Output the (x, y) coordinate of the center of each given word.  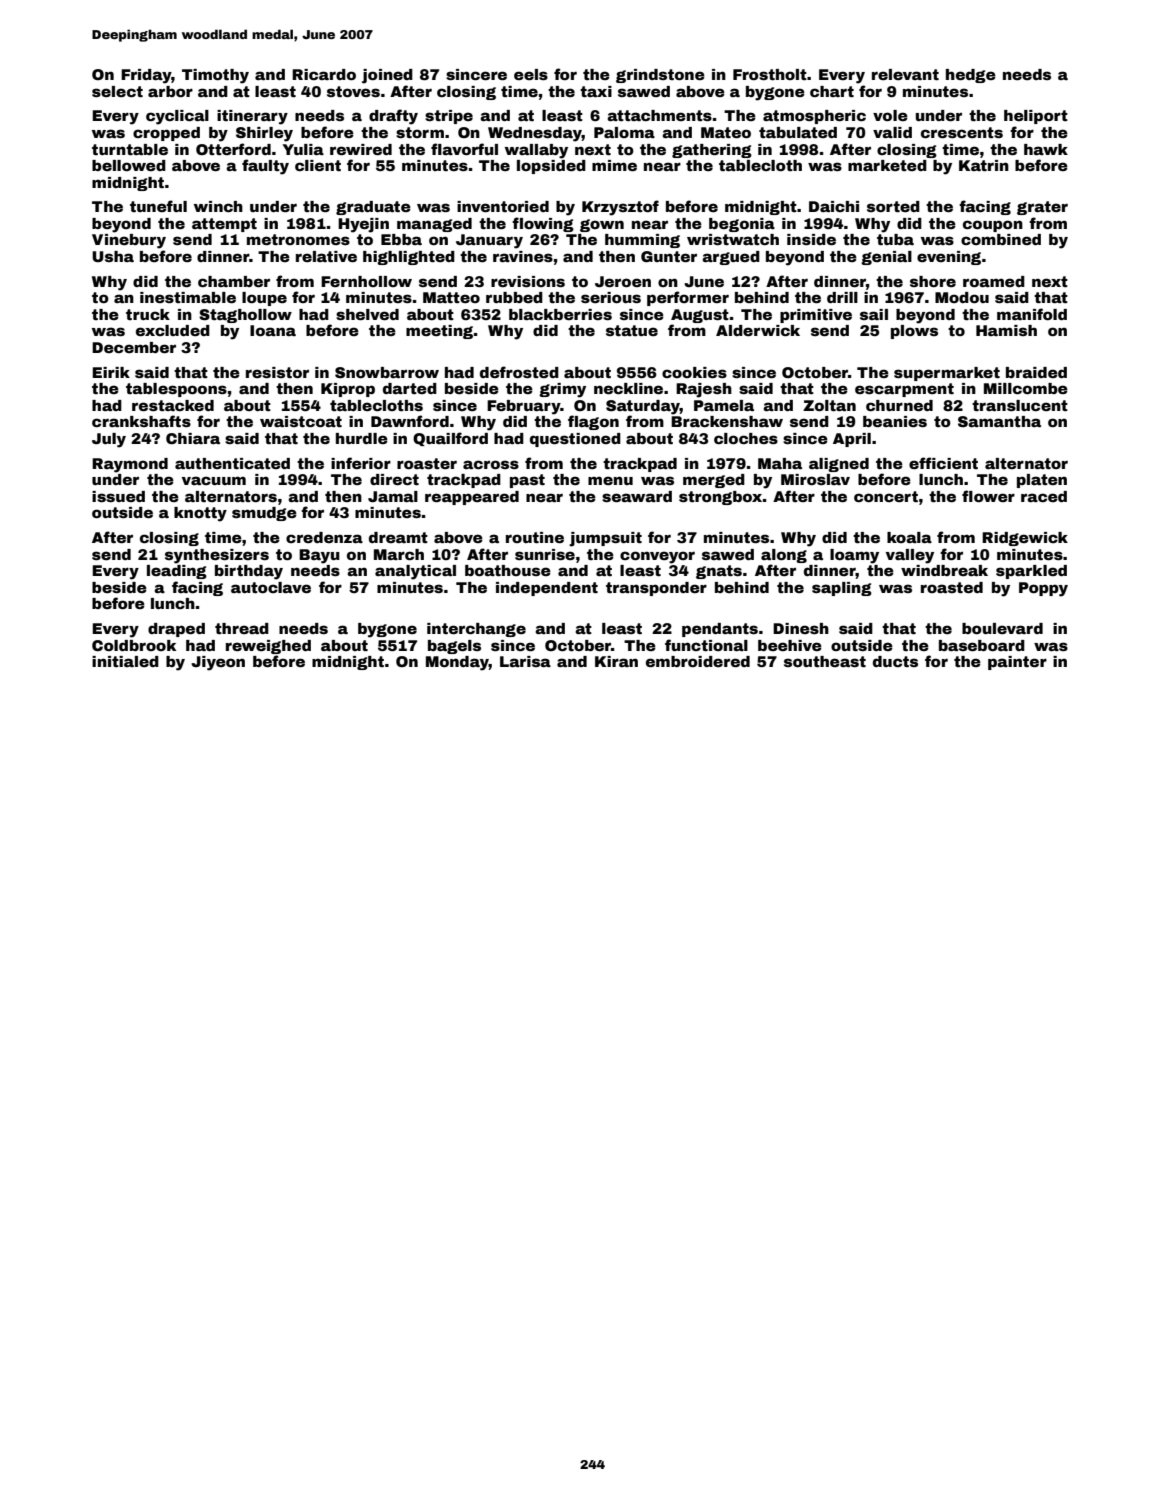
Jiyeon (218, 663)
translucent (1020, 405)
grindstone (660, 76)
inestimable (188, 297)
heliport (1036, 117)
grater (1042, 208)
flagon (593, 422)
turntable (130, 149)
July (109, 440)
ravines (523, 256)
